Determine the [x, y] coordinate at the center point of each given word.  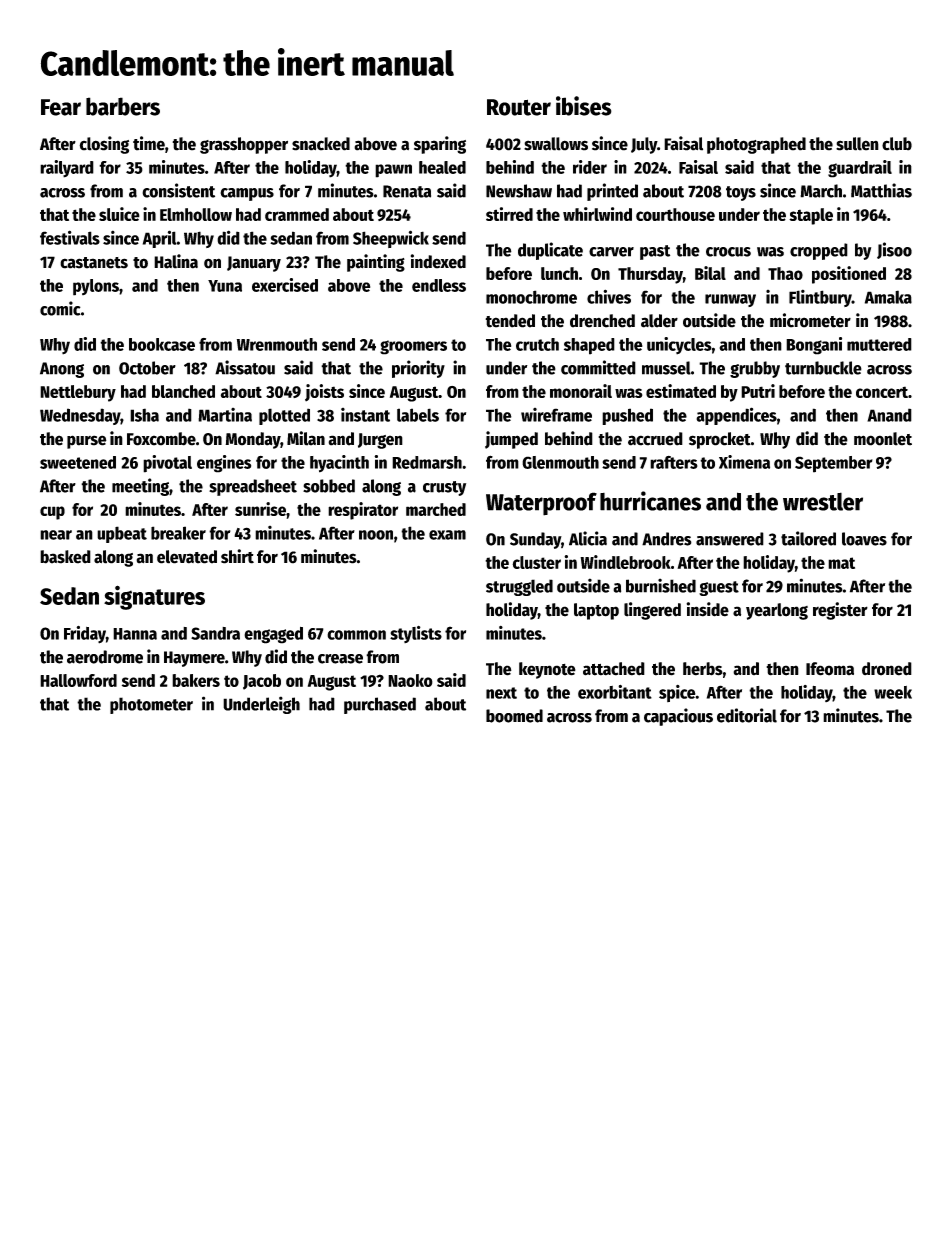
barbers [123, 106]
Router [519, 107]
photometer [151, 705]
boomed [514, 716]
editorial [747, 715]
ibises [584, 106]
